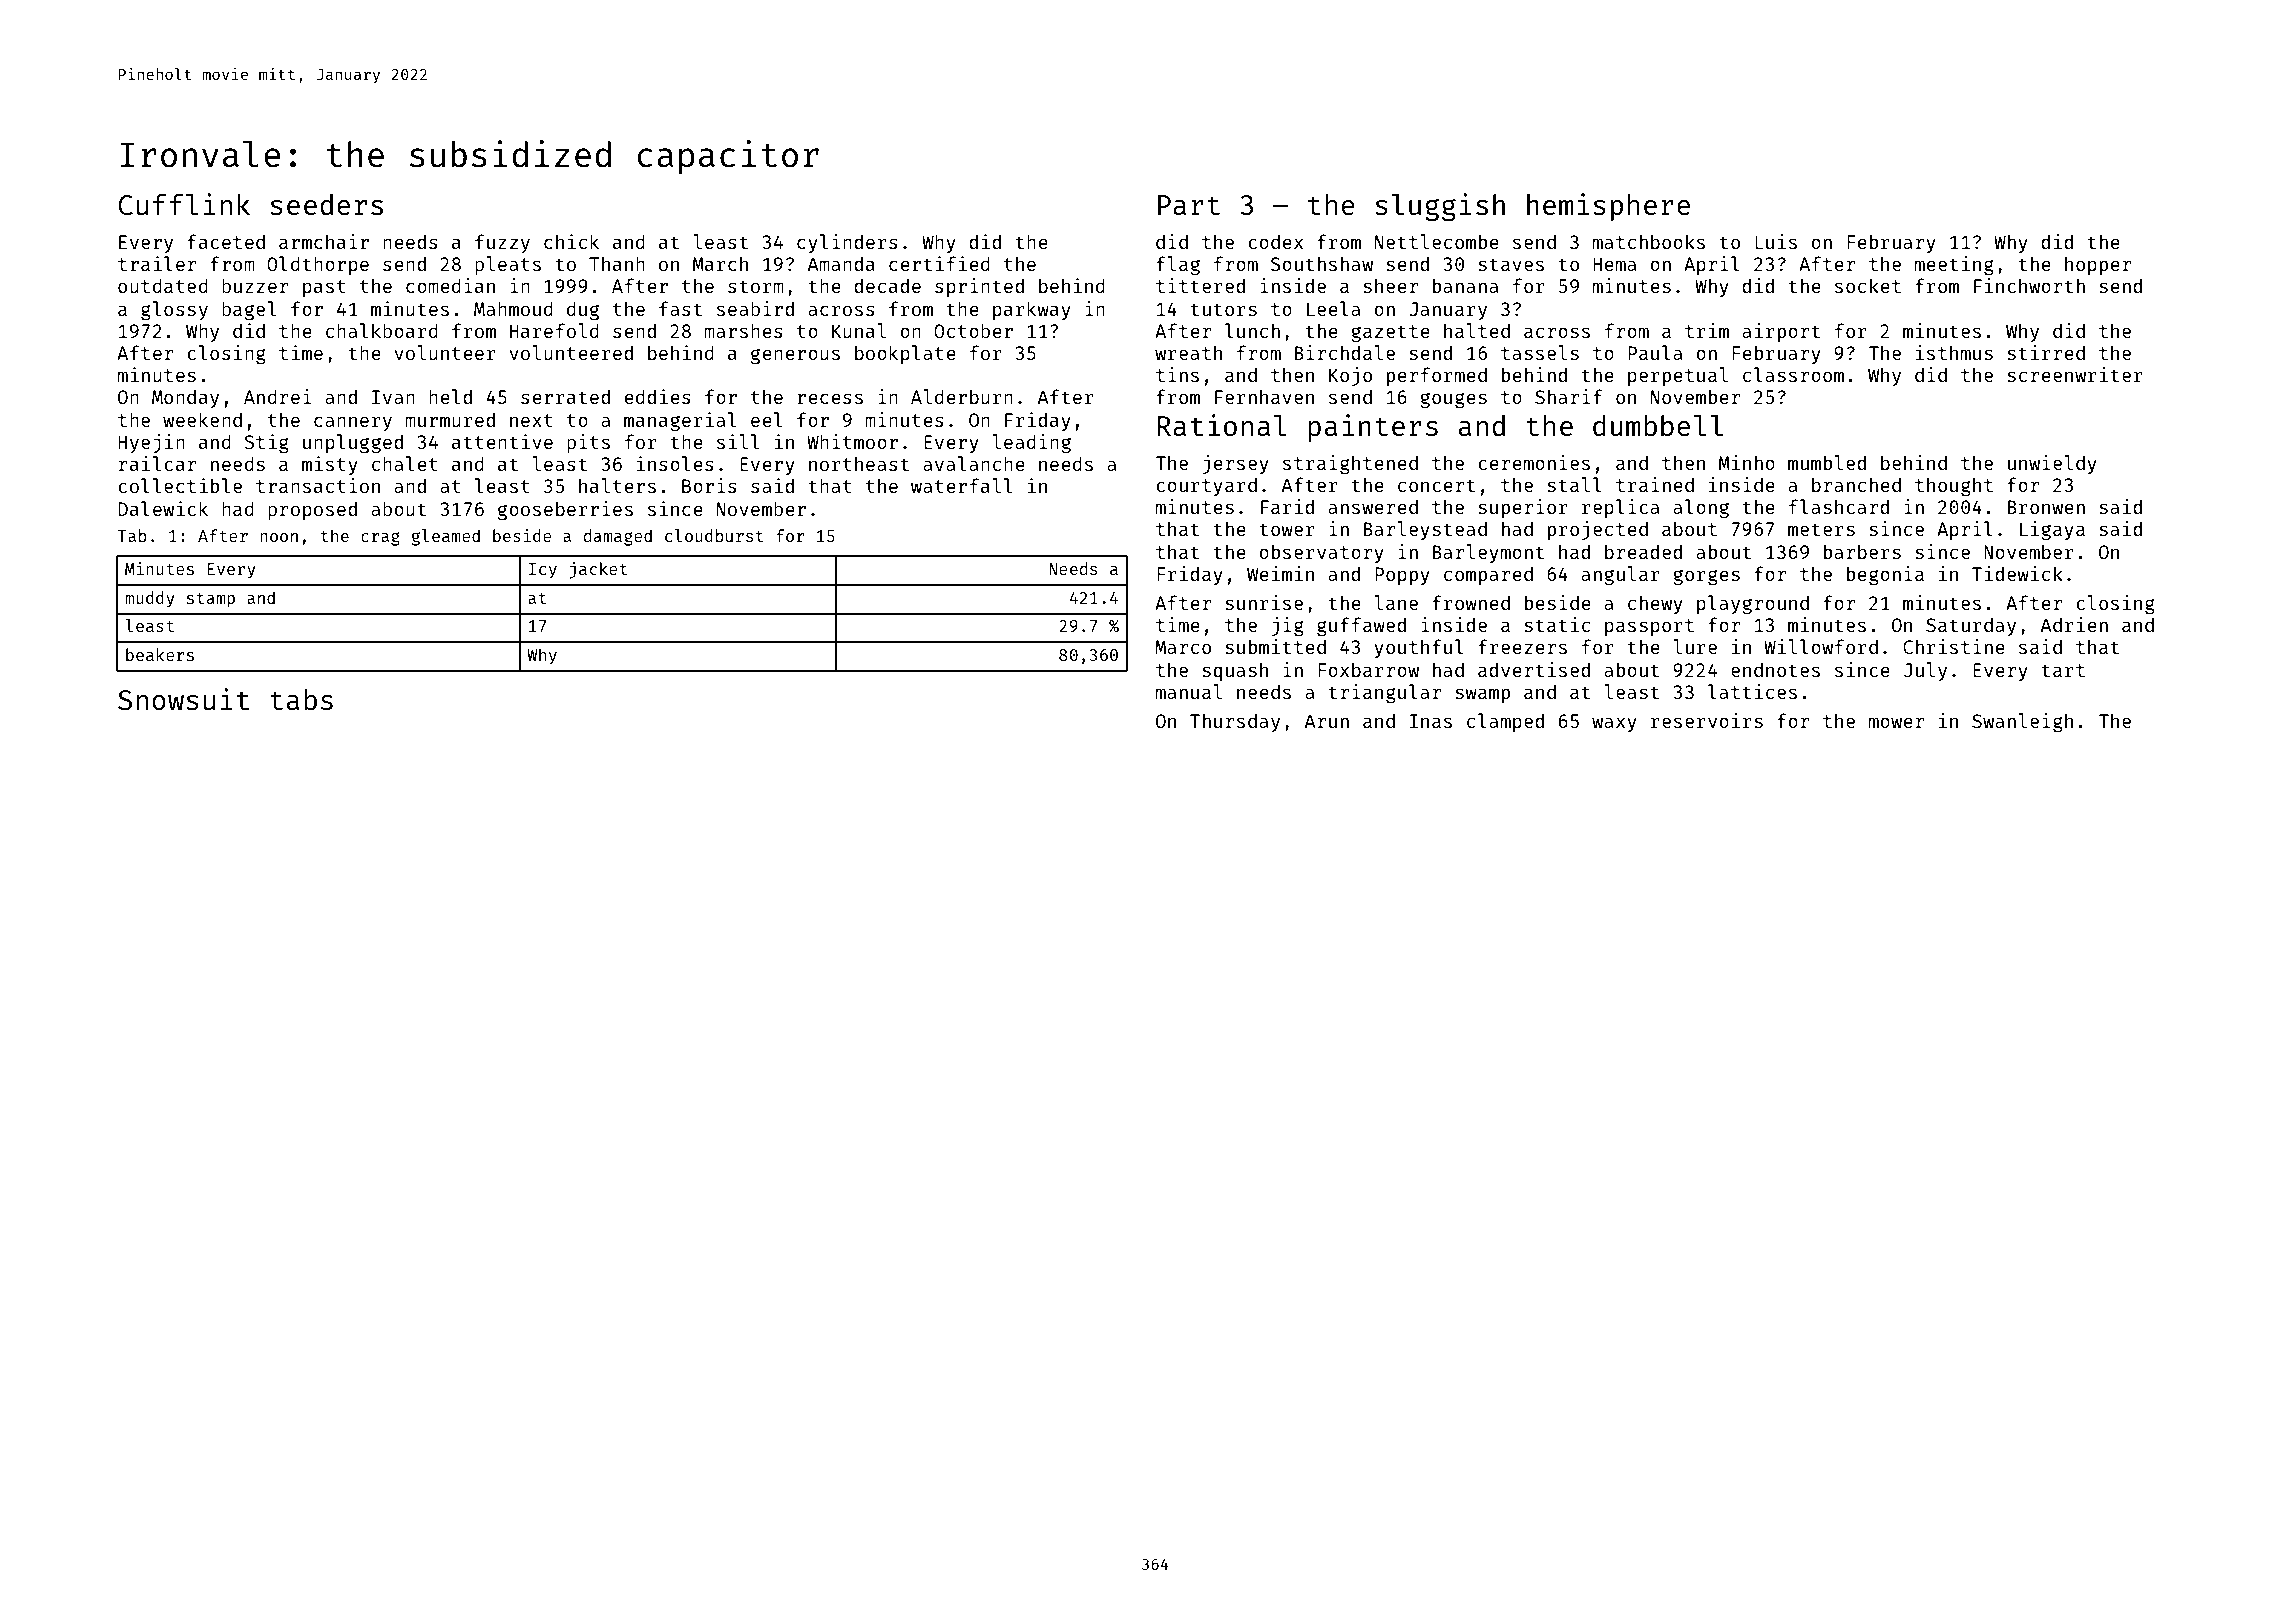  What do you see at coordinates (279, 537) in the screenshot?
I see `noon` at bounding box center [279, 537].
